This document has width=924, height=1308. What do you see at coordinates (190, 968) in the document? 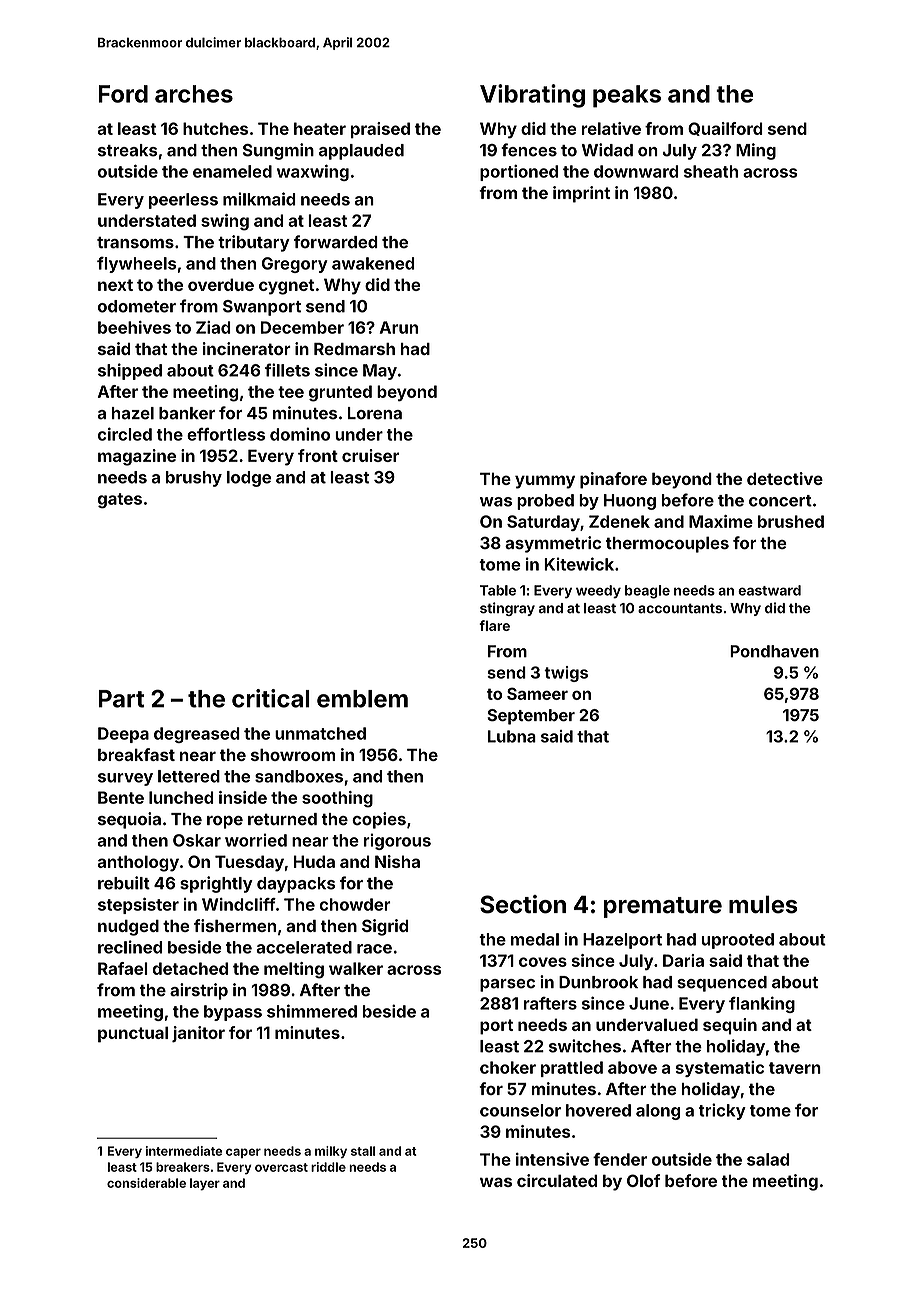
I see `detached` at bounding box center [190, 968].
